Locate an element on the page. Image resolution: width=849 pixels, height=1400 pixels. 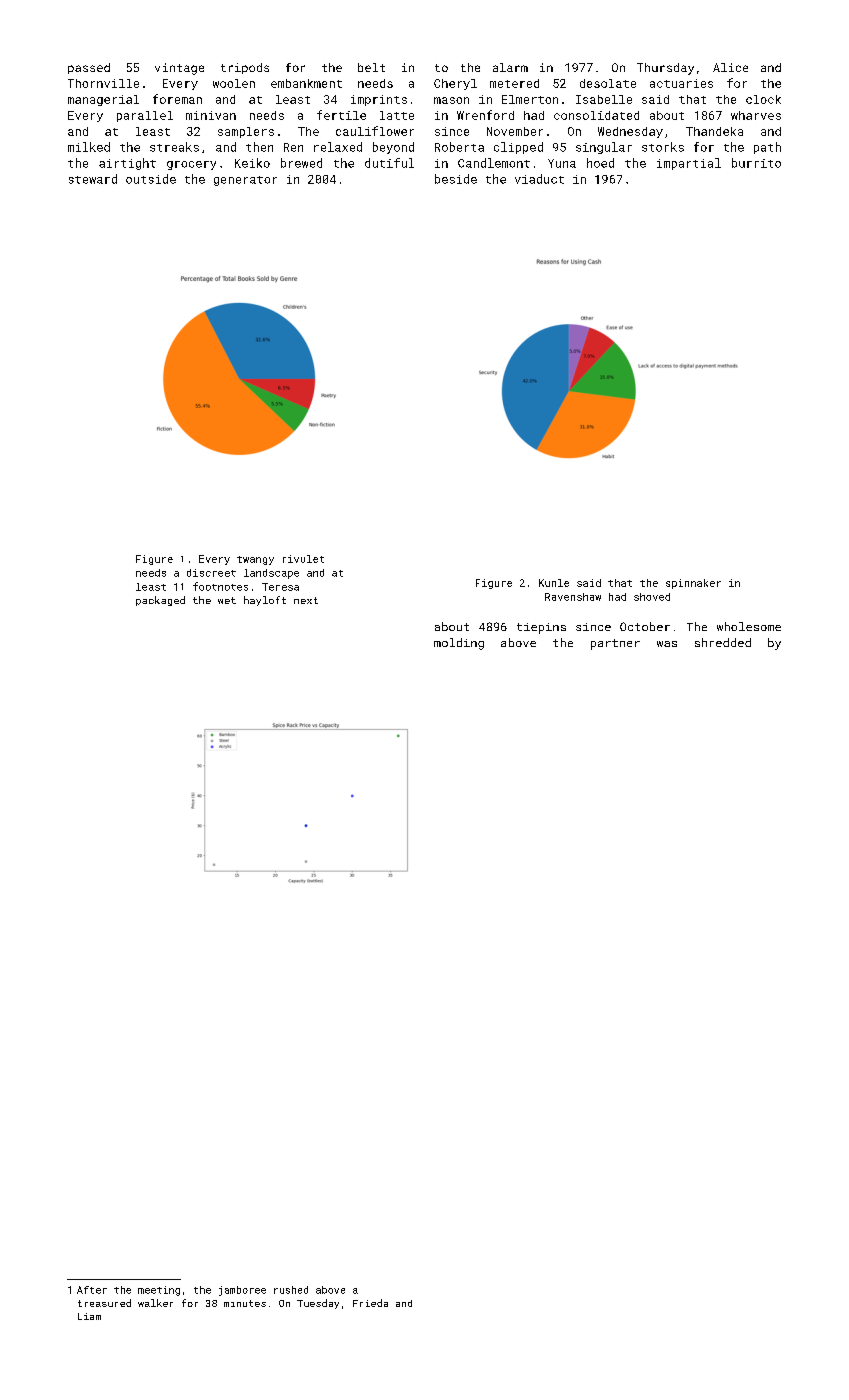
burrito is located at coordinates (756, 163).
